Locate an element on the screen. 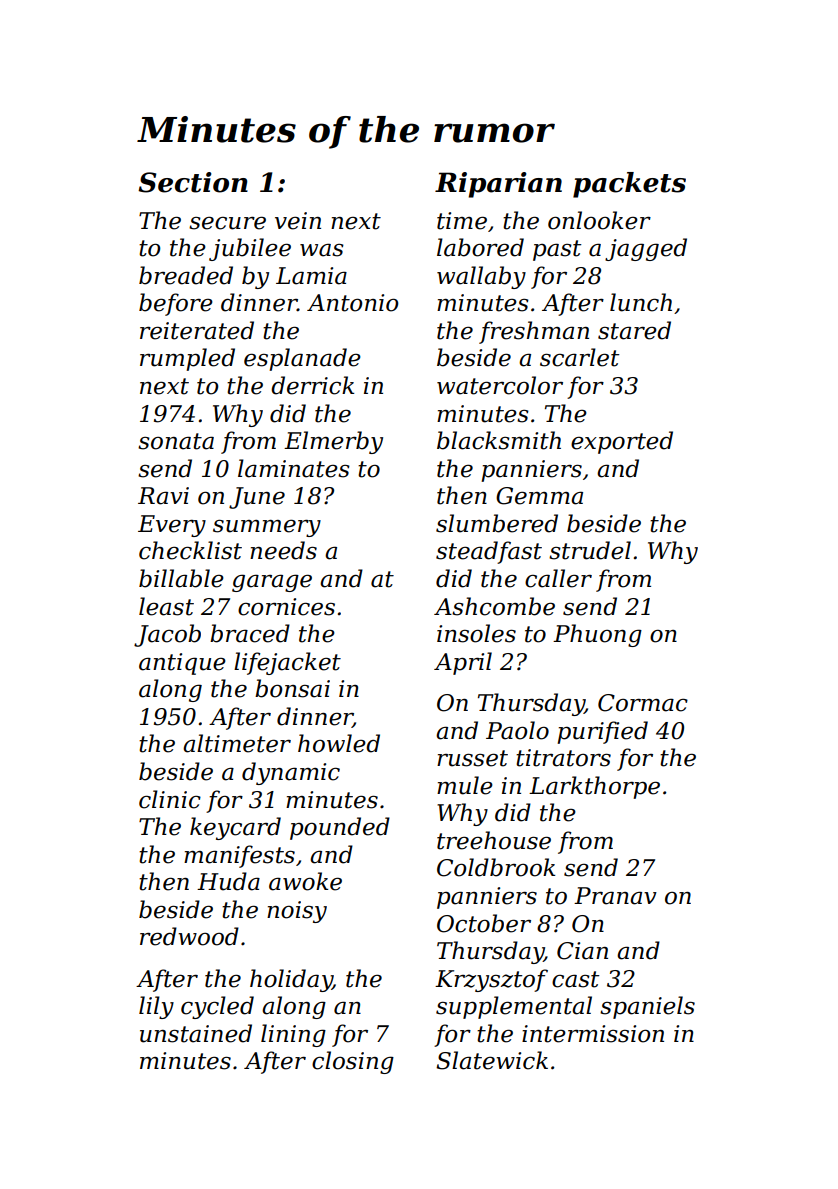 The height and width of the screenshot is (1189, 838). exported is located at coordinates (622, 442).
